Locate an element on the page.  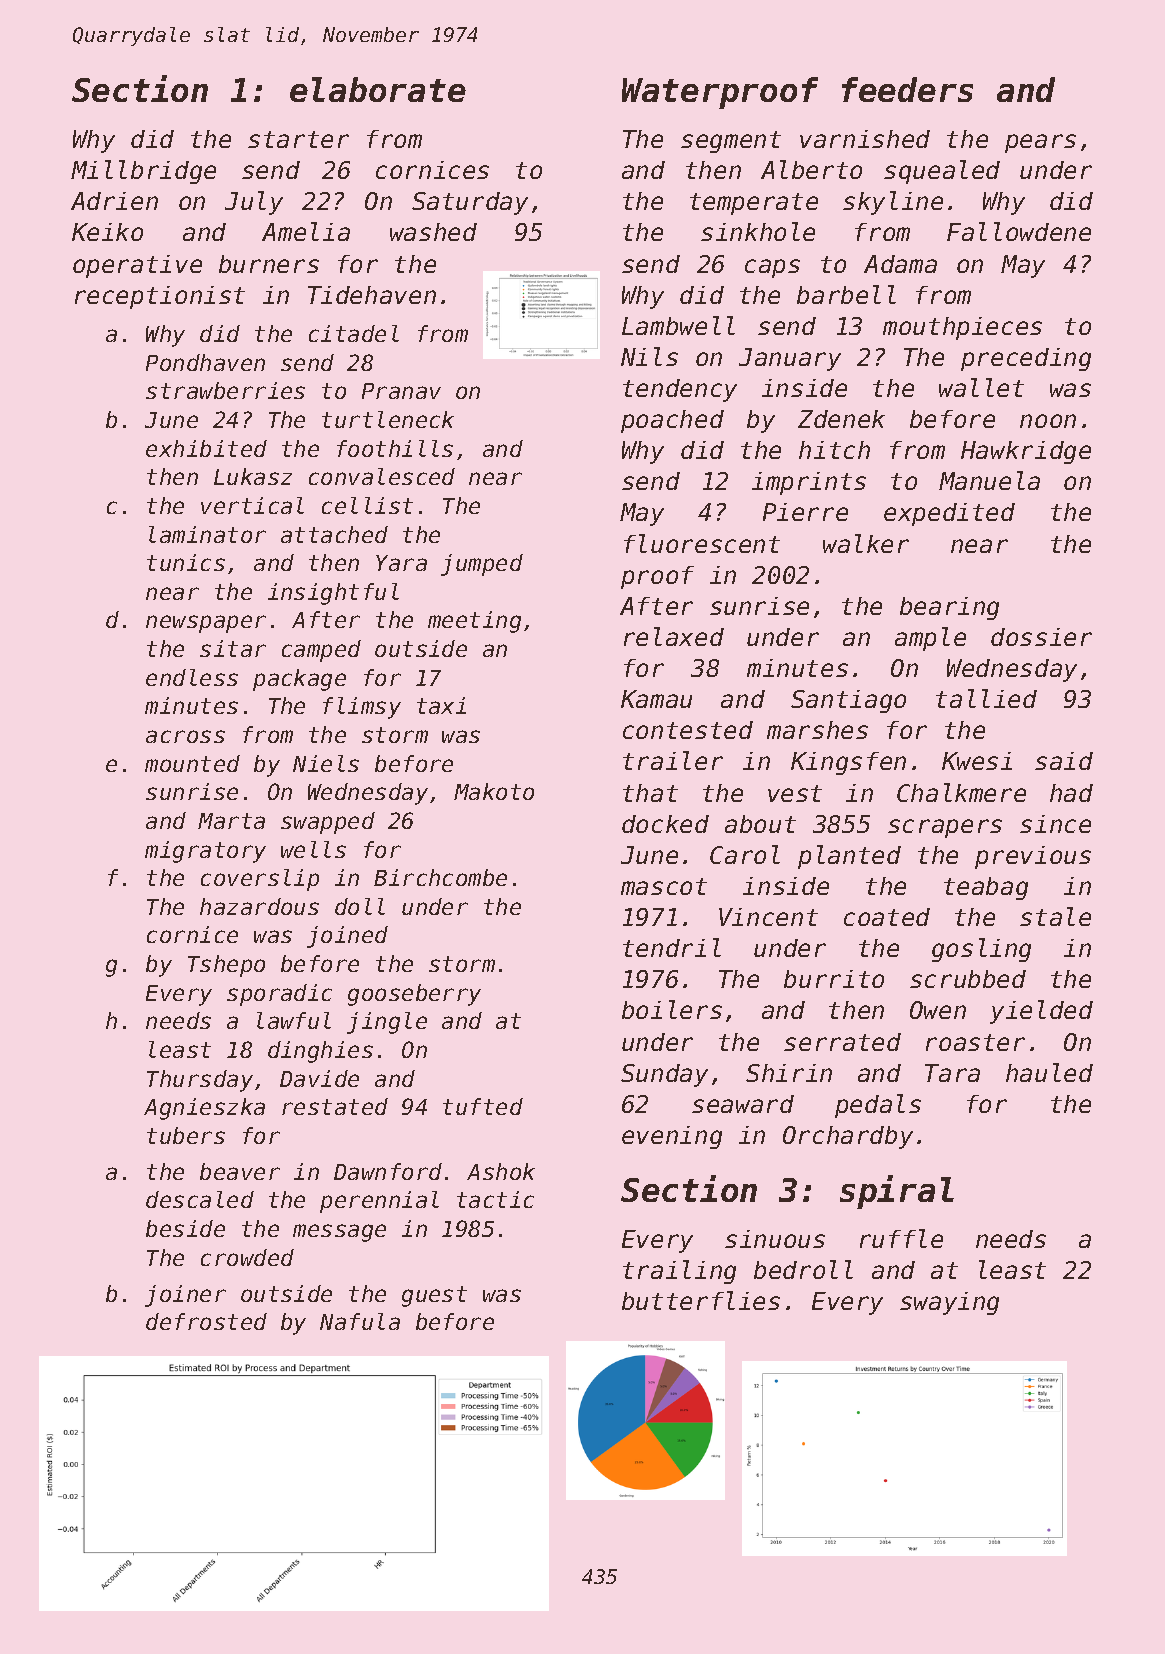
camped is located at coordinates (321, 651).
